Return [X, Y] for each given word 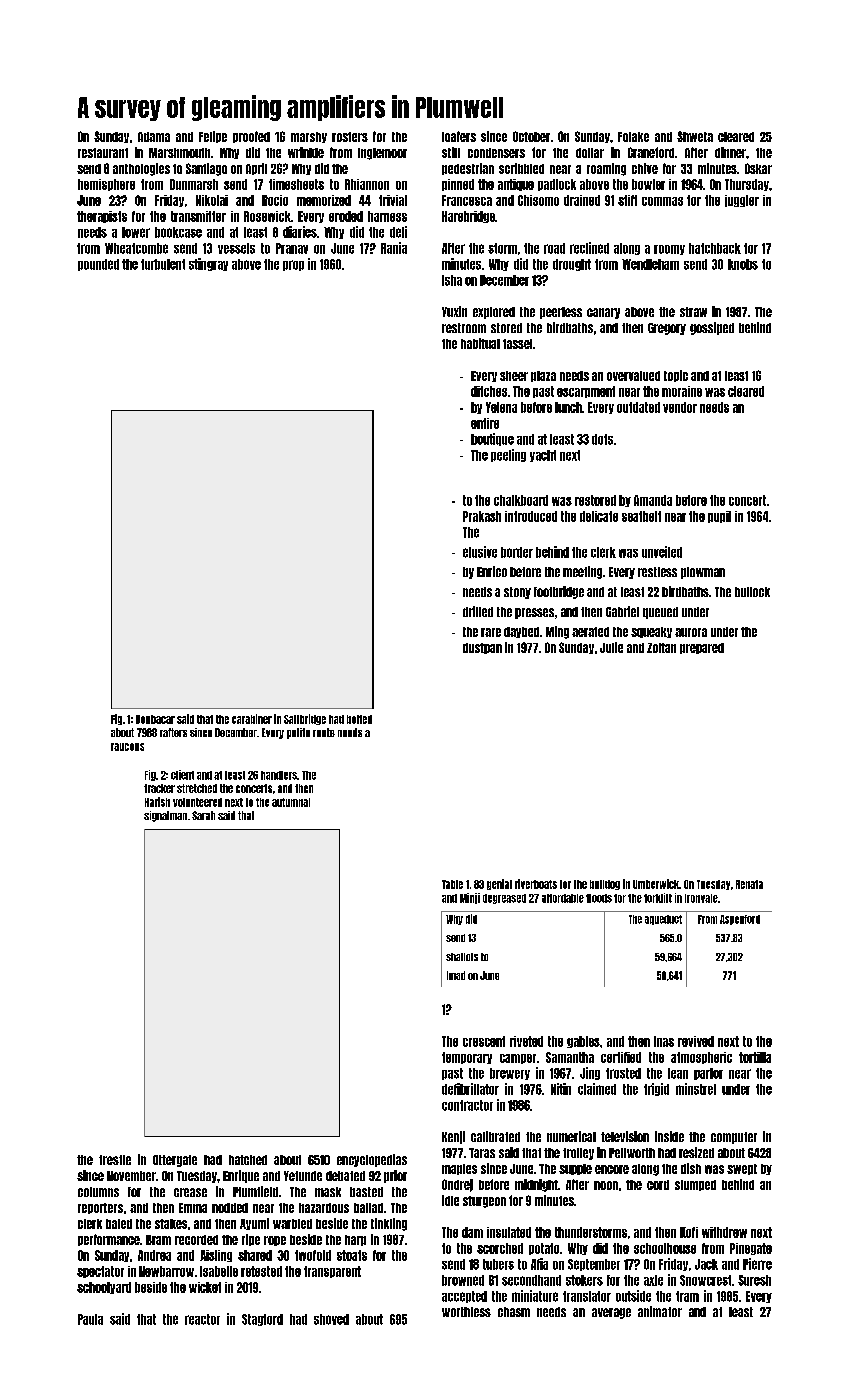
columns [98, 1192]
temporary [467, 1058]
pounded [98, 265]
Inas [664, 1041]
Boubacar [155, 719]
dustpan [482, 648]
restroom [464, 328]
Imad [456, 975]
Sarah [203, 815]
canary [603, 313]
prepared [702, 648]
